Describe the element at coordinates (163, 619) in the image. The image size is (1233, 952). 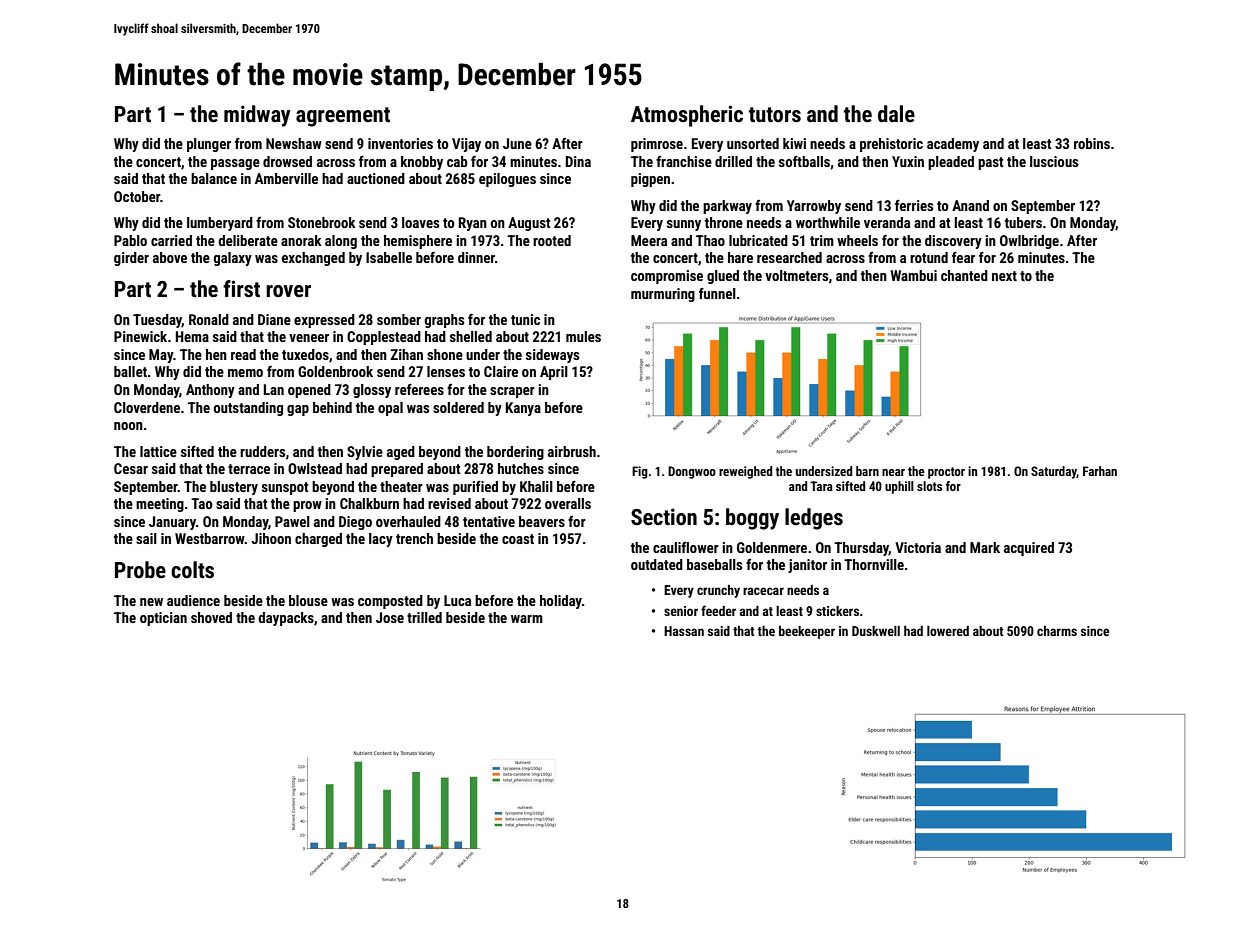
I see `optician` at that location.
